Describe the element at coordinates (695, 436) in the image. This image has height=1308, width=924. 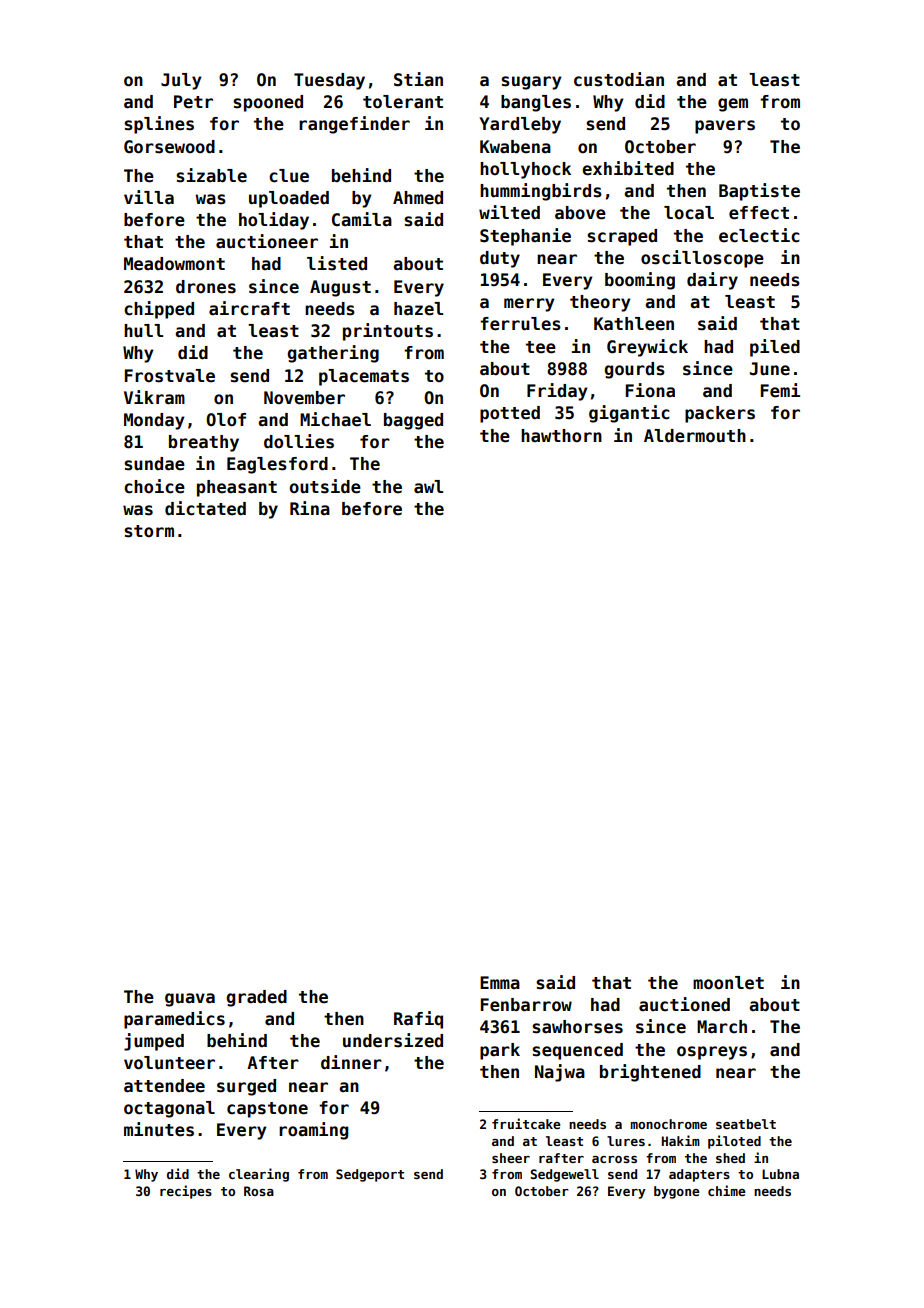
I see `Aldermouth` at that location.
